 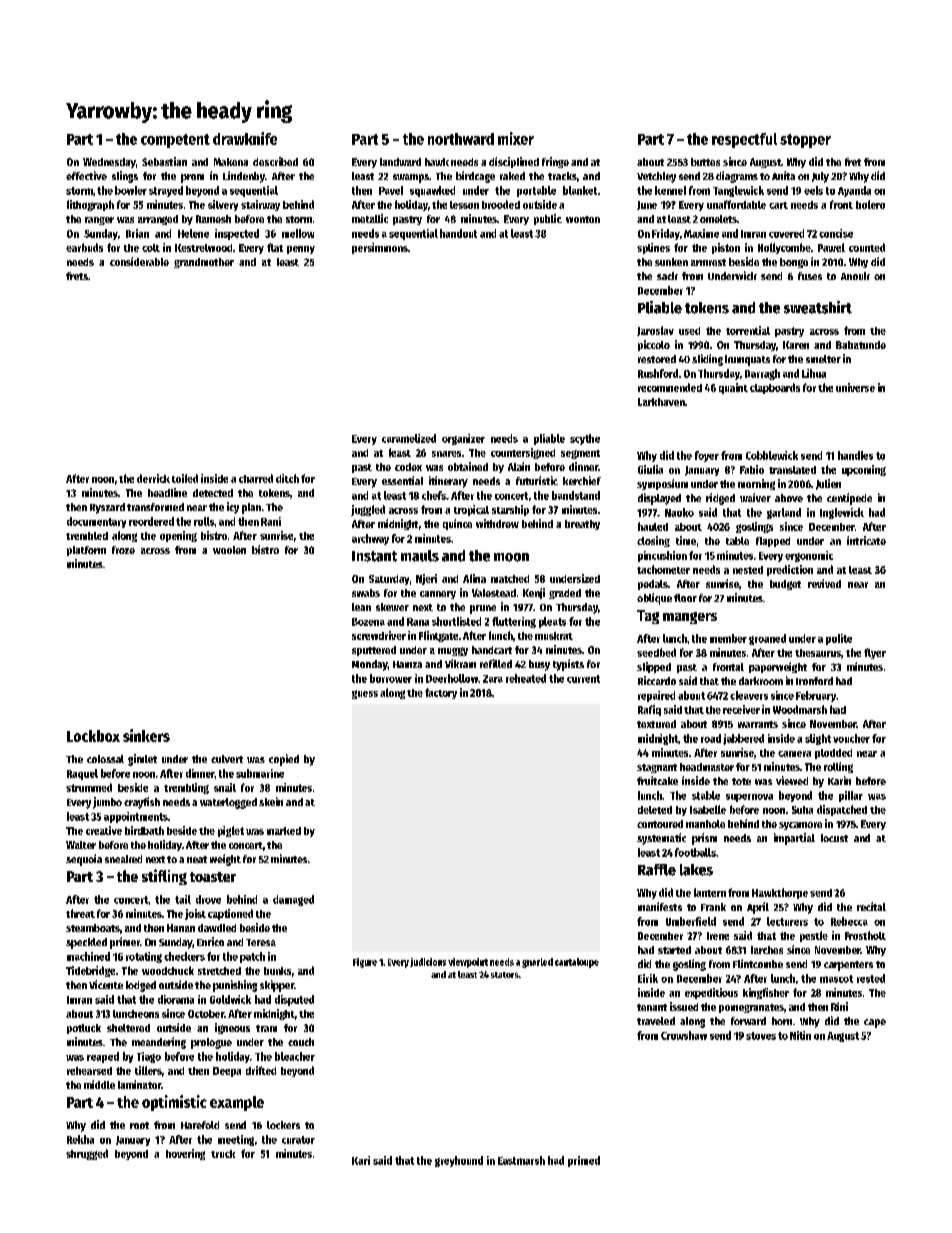 What do you see at coordinates (107, 508) in the document?
I see `Ryszard` at bounding box center [107, 508].
